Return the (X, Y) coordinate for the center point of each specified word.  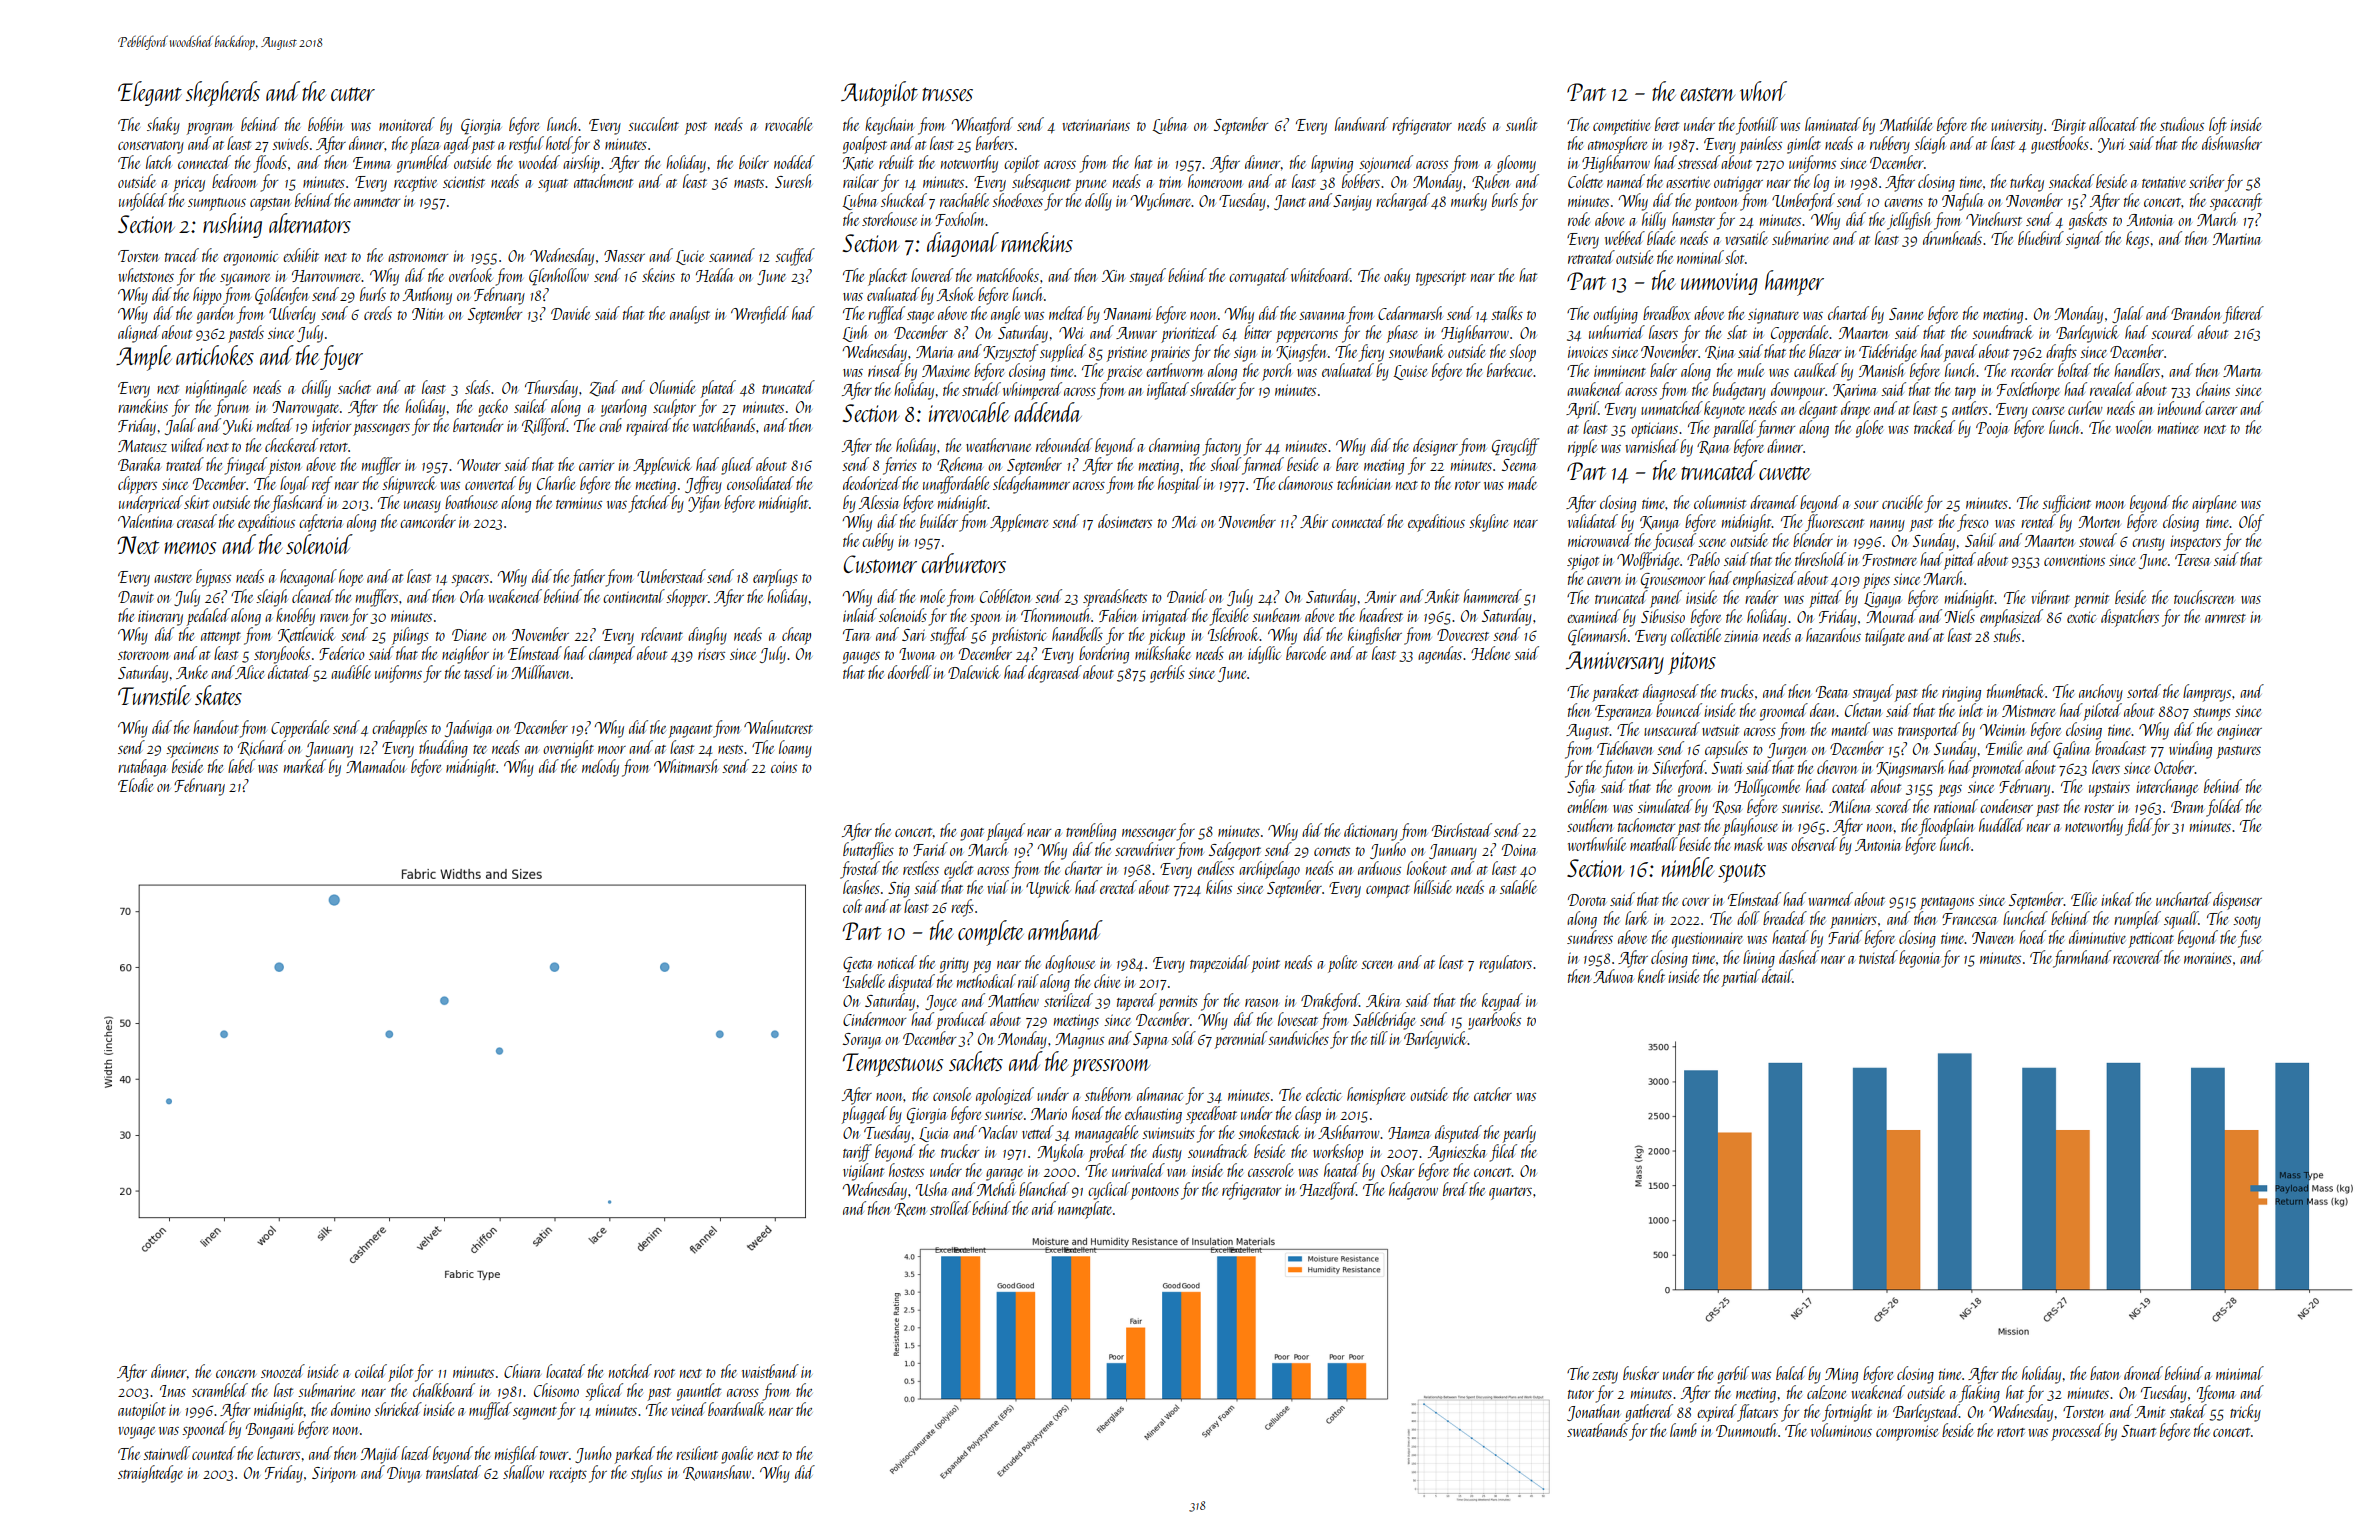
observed (1814, 844)
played (1006, 832)
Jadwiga (468, 729)
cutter (353, 94)
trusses (947, 94)
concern (236, 1374)
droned (2143, 1373)
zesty (1605, 1377)
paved (1960, 353)
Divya (404, 1475)
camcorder (428, 521)
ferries (900, 466)
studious (2182, 124)
